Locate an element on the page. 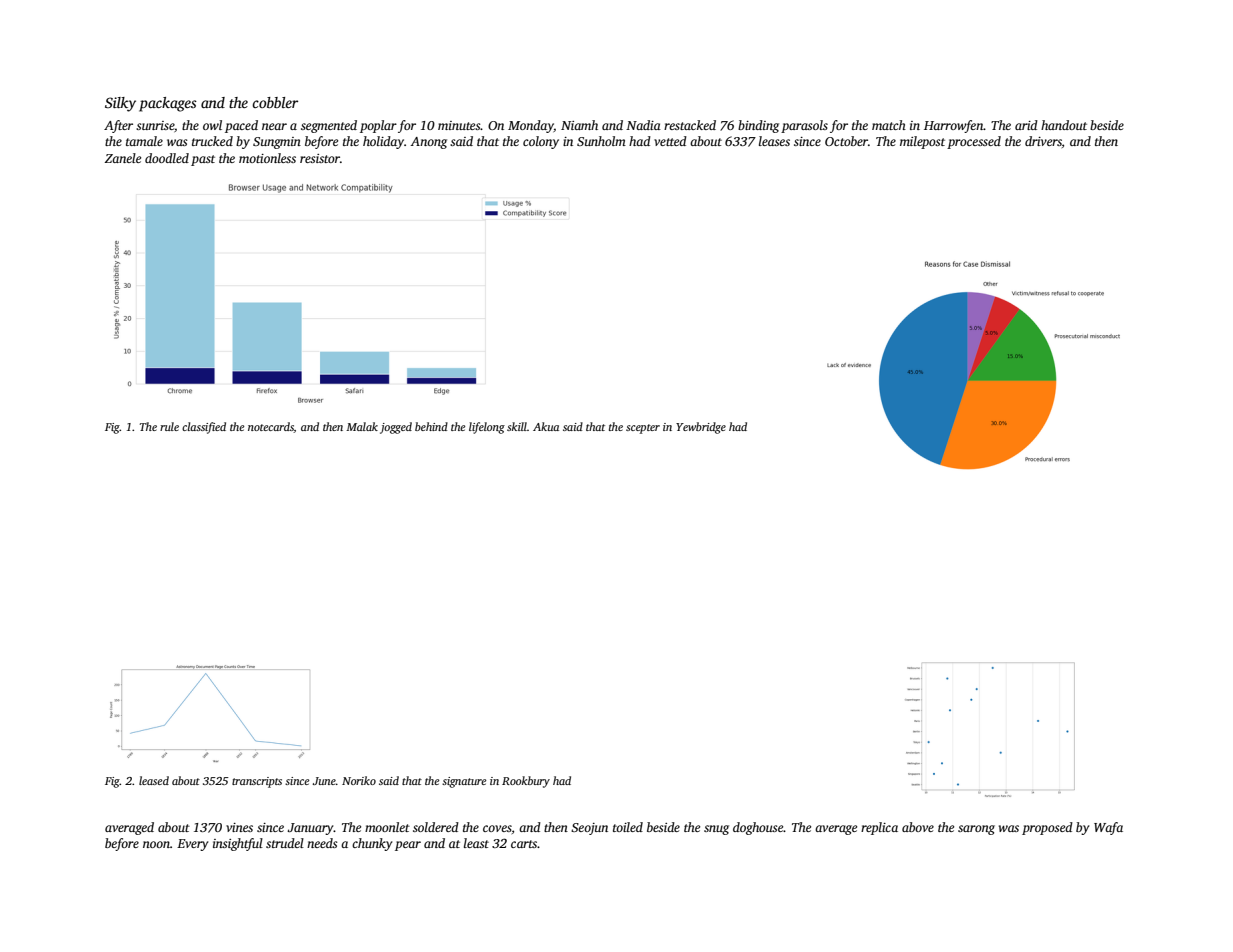 This document has height=952, width=1233. carts is located at coordinates (524, 844).
